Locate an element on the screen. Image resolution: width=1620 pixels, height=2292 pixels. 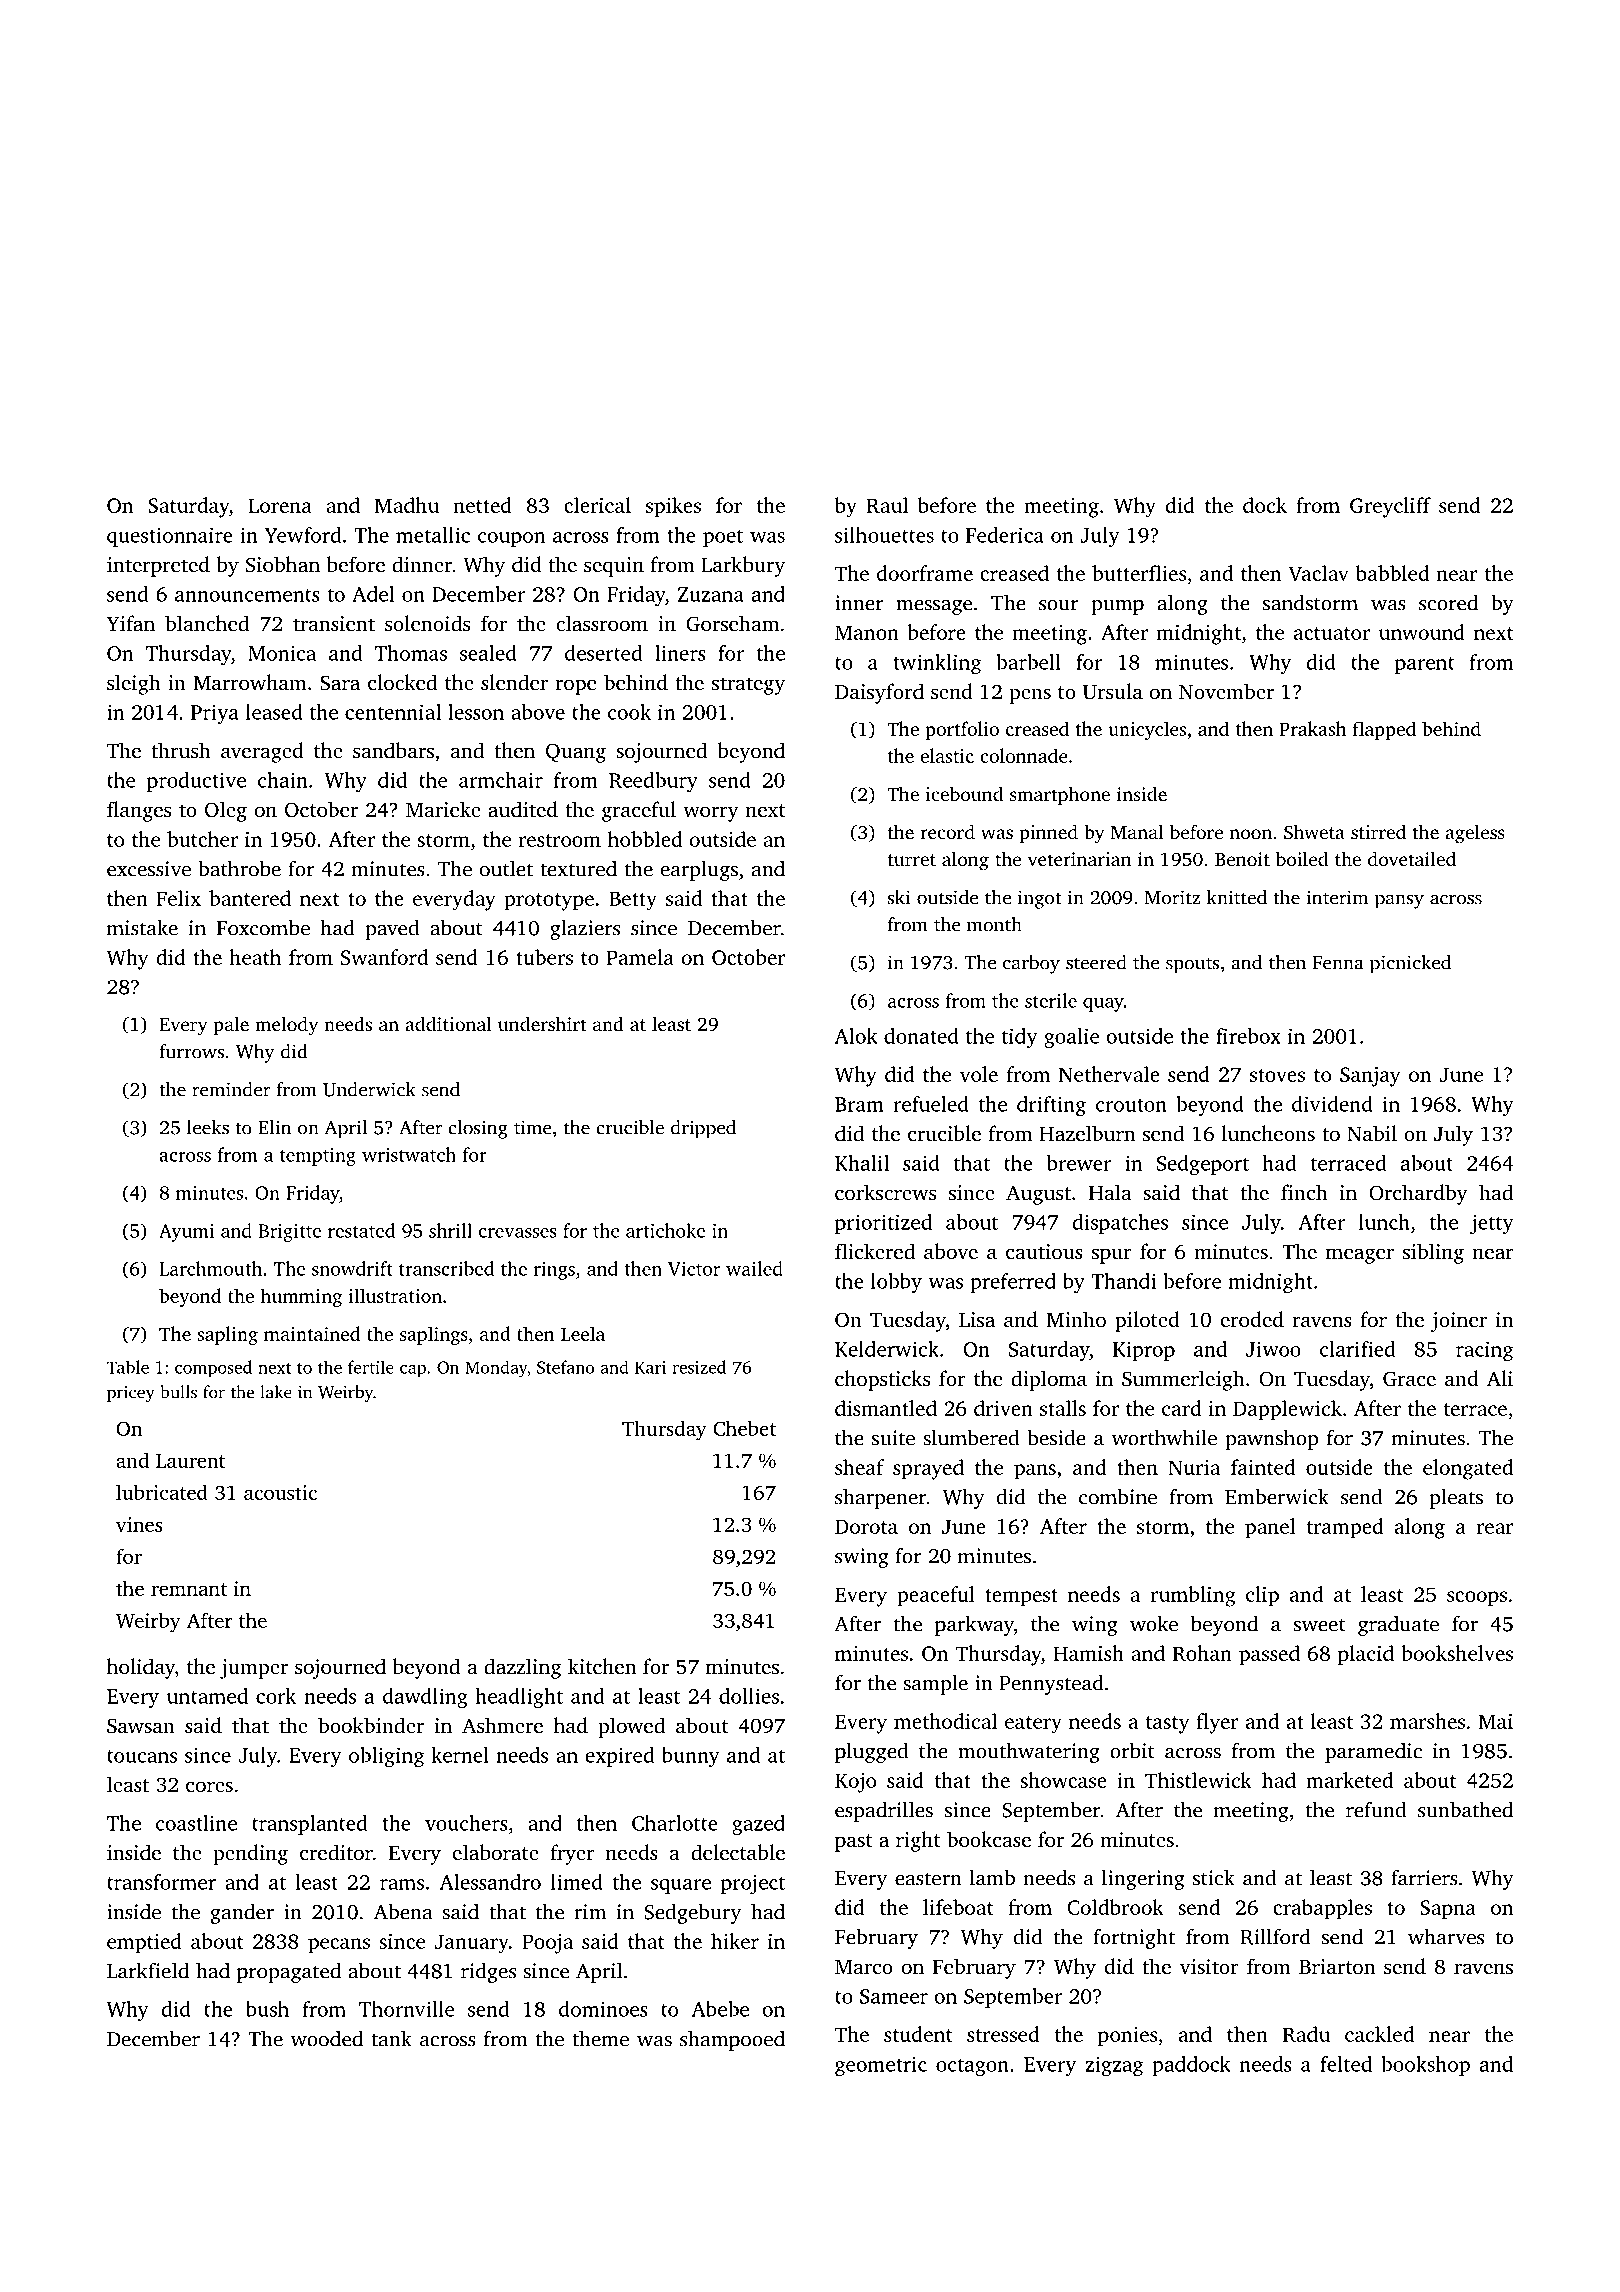
holiday is located at coordinates (141, 1668).
